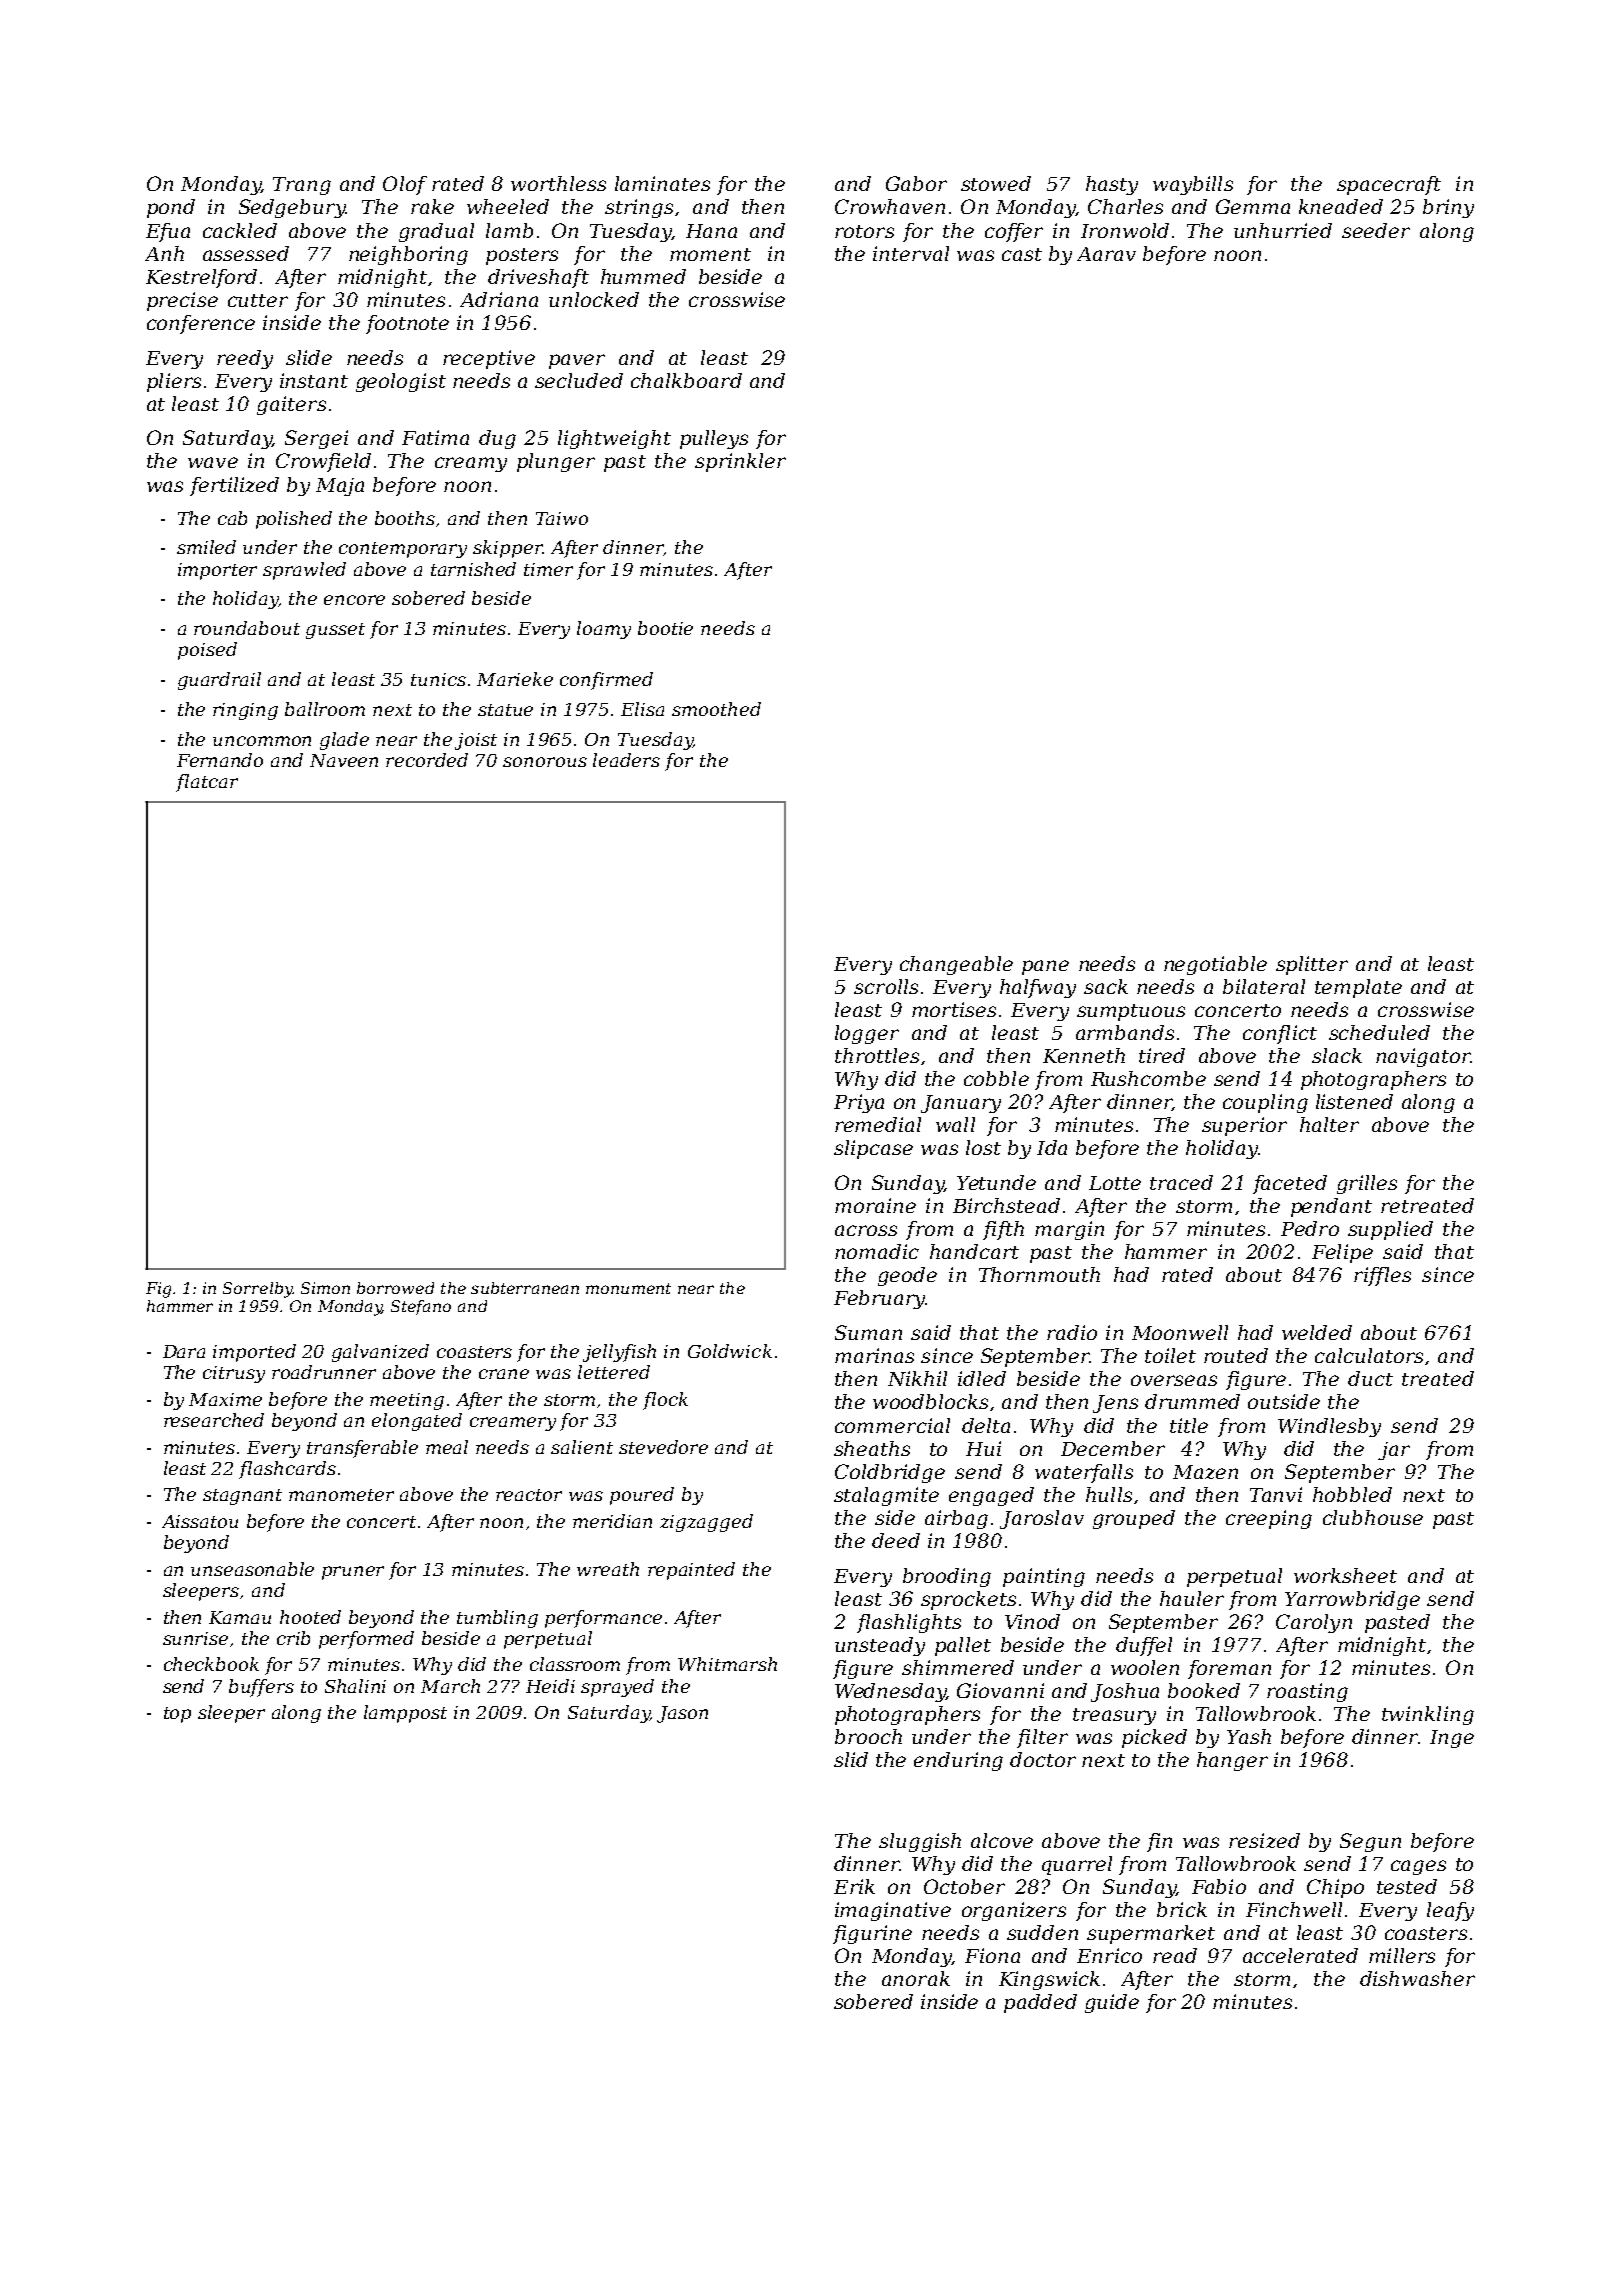 This document has height=2292, width=1620. What do you see at coordinates (992, 1955) in the document?
I see `Fiona` at bounding box center [992, 1955].
